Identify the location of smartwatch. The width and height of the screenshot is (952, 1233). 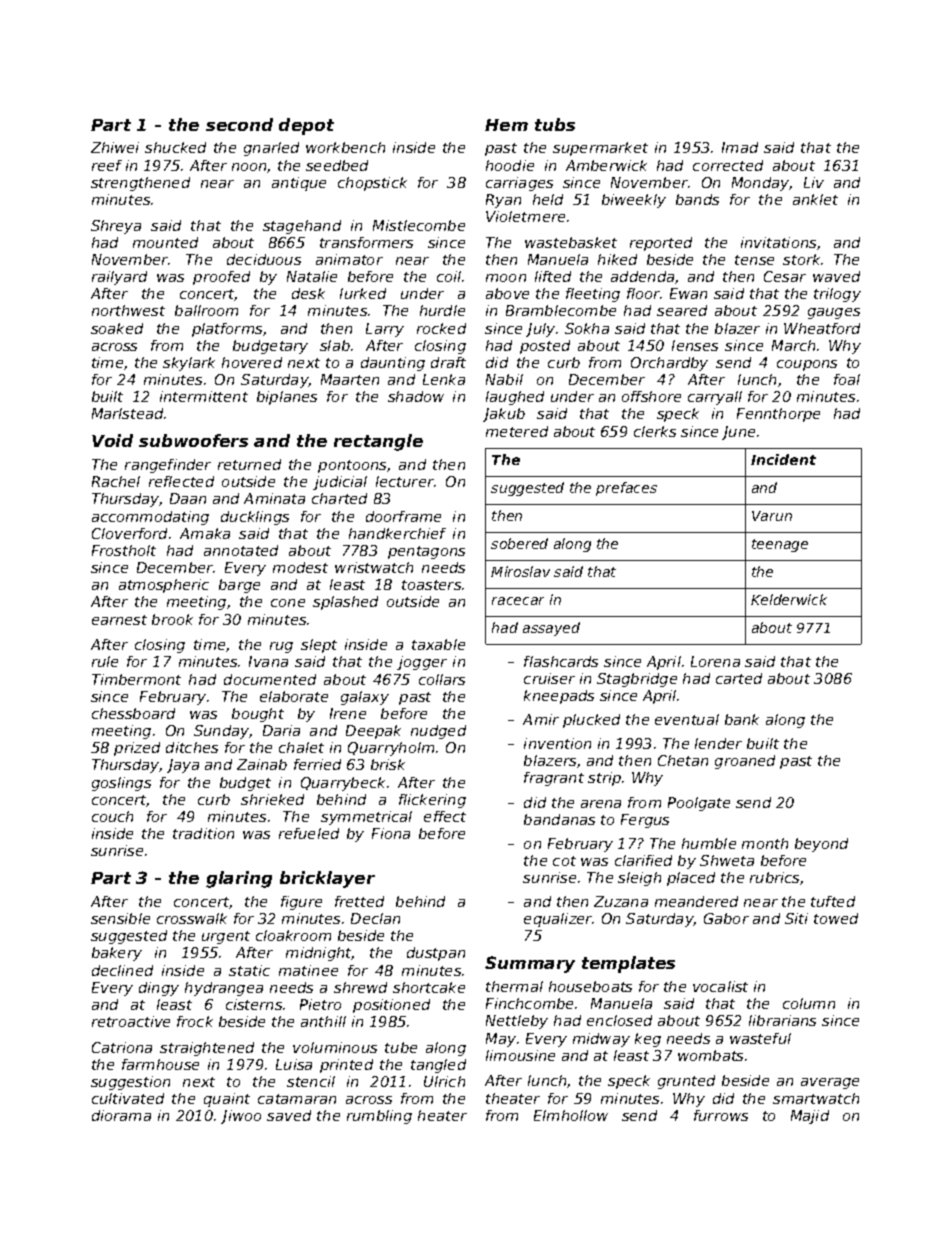
(816, 1098).
